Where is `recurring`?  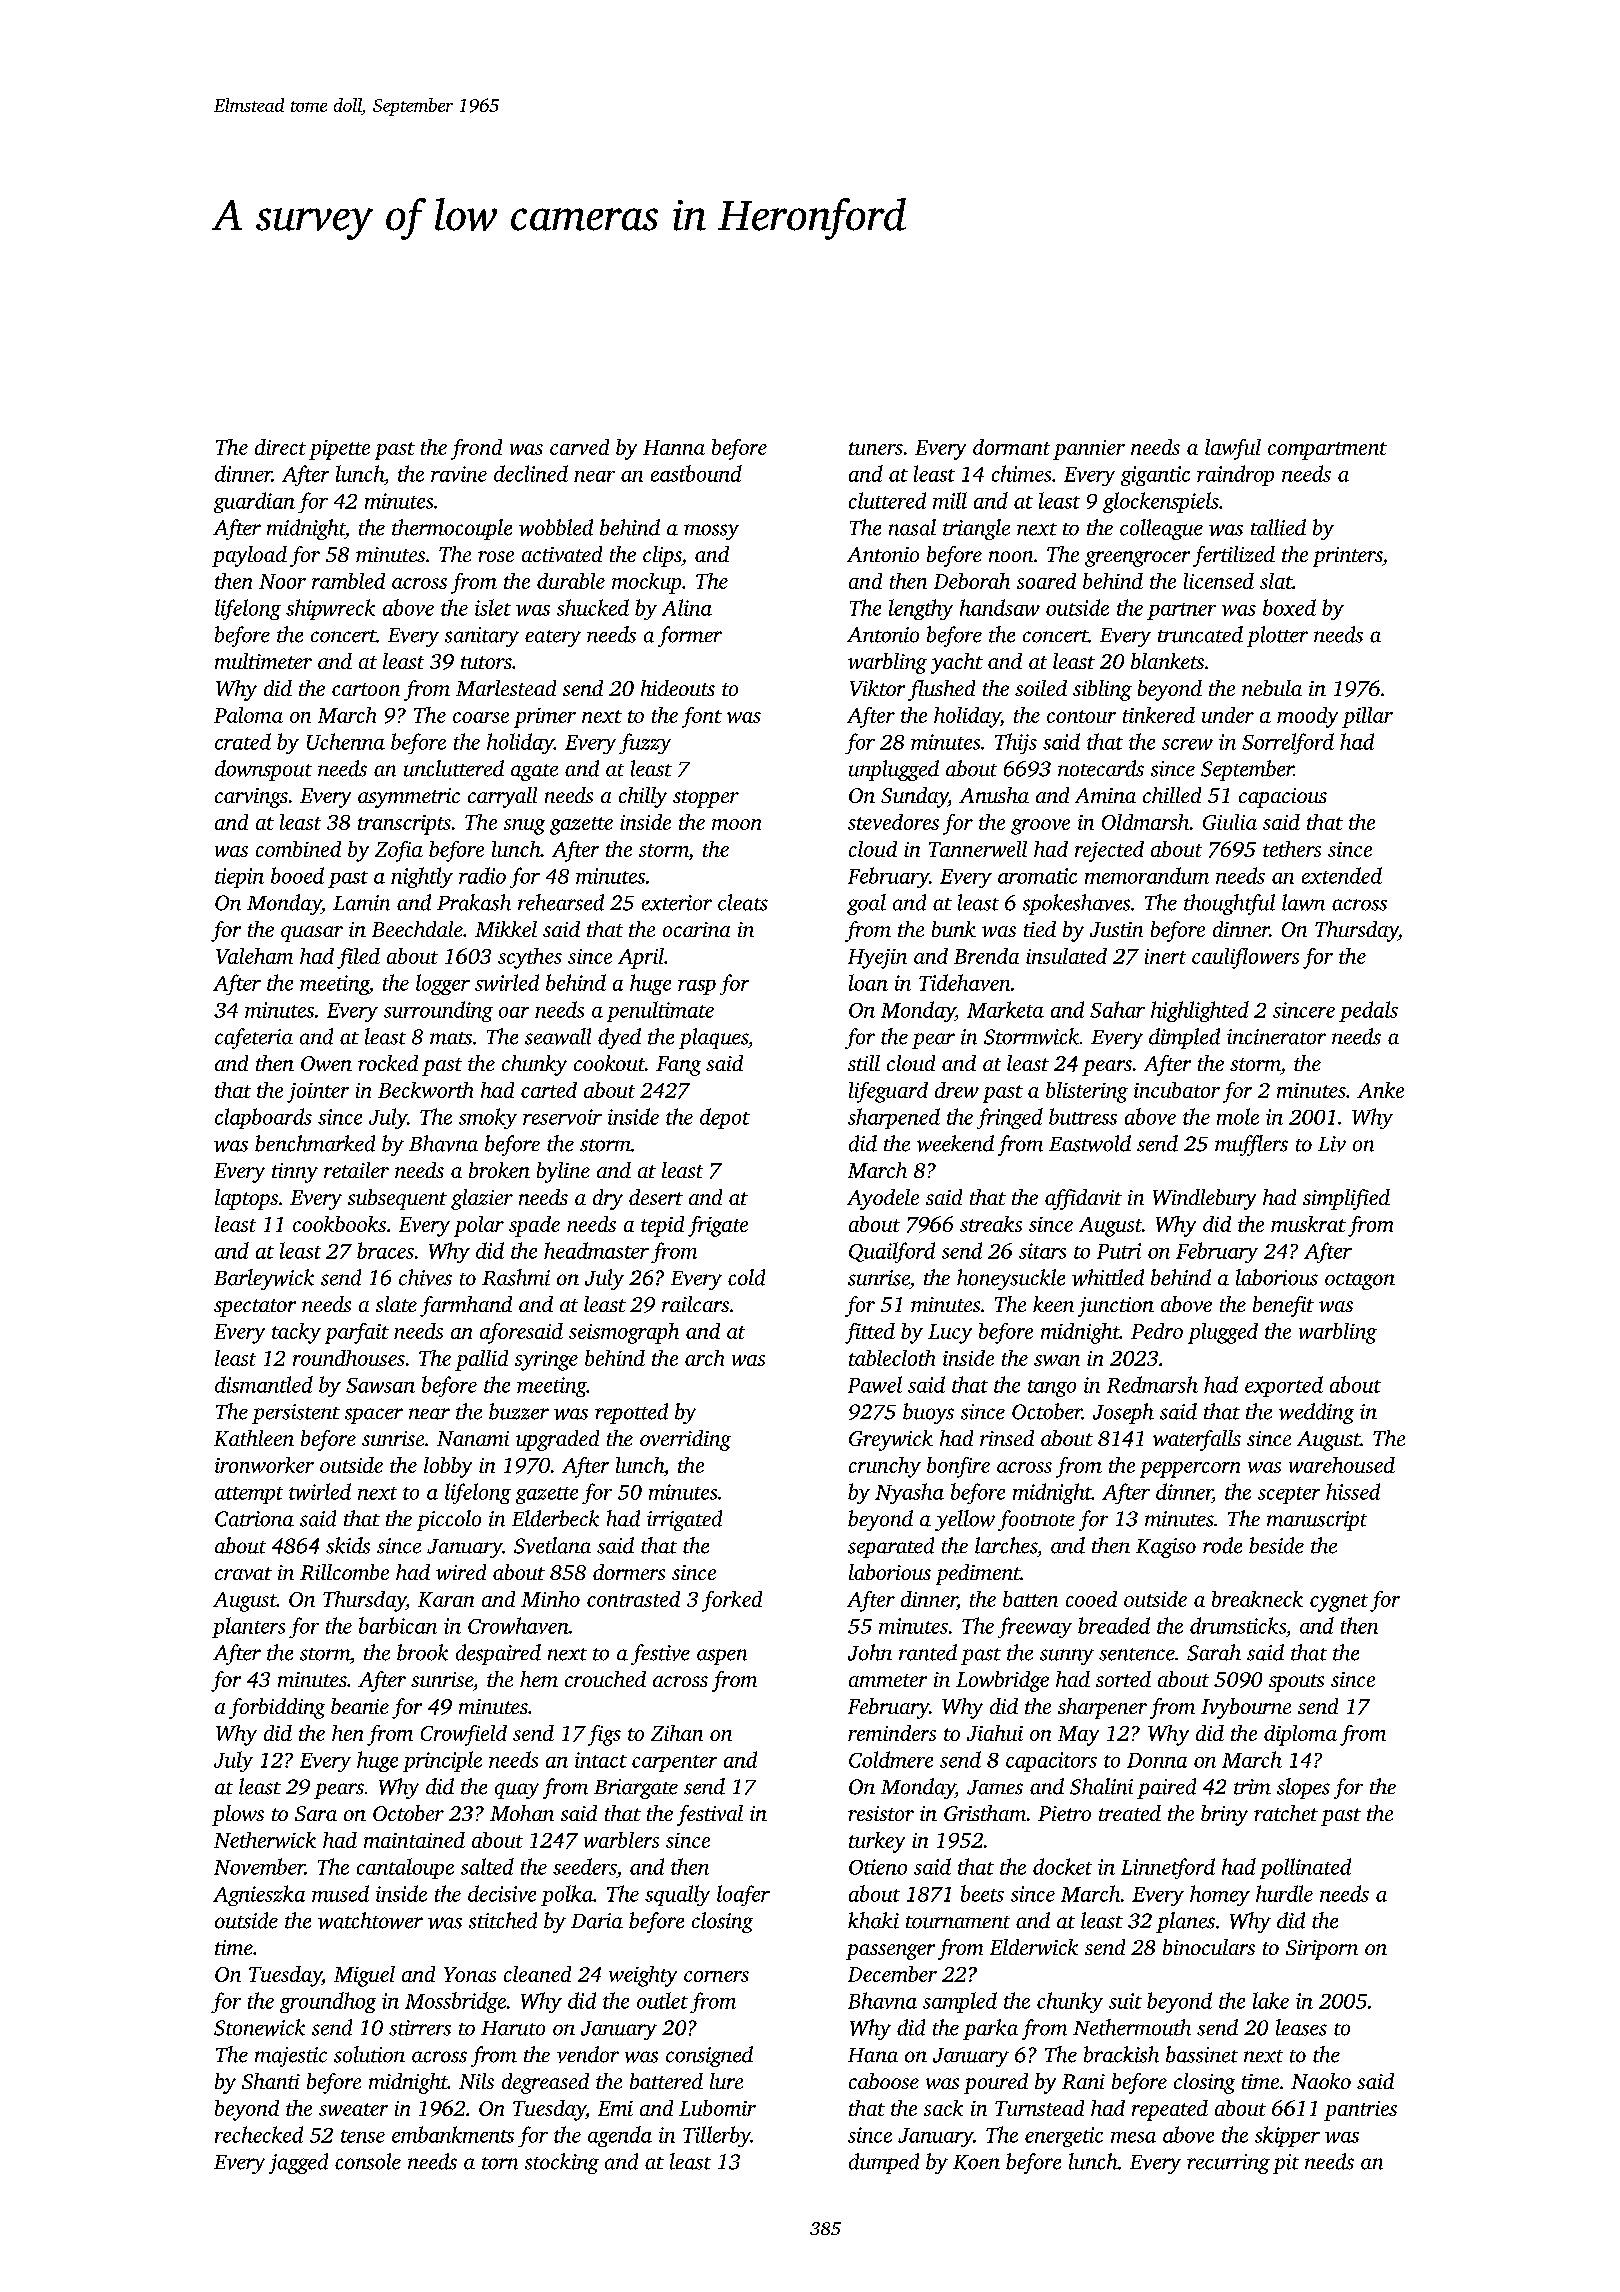
recurring is located at coordinates (1228, 2164).
